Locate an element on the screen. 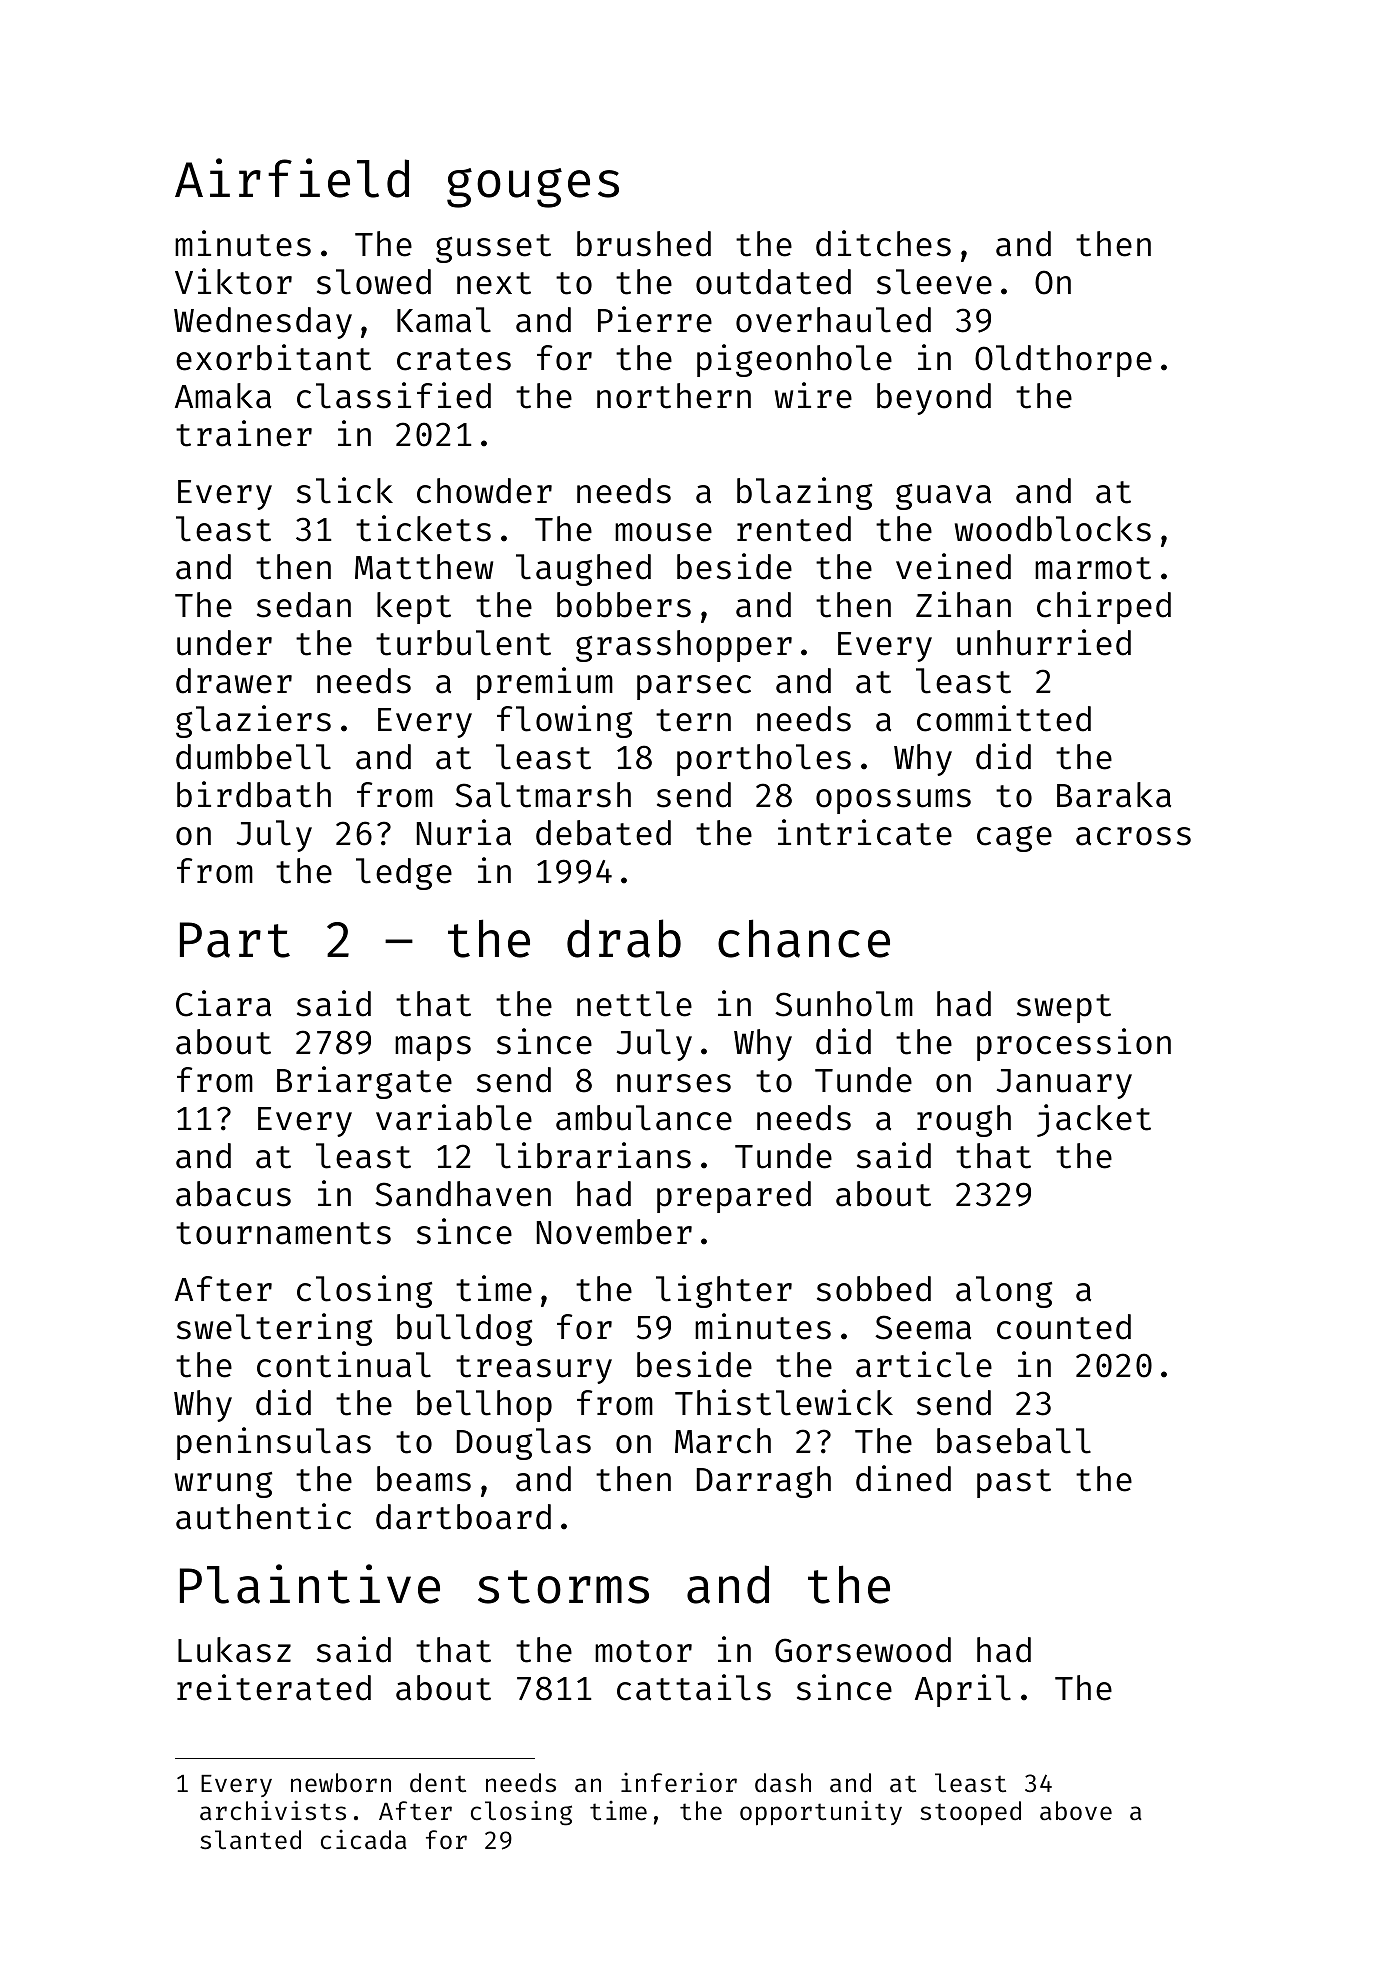  flowing is located at coordinates (564, 721).
